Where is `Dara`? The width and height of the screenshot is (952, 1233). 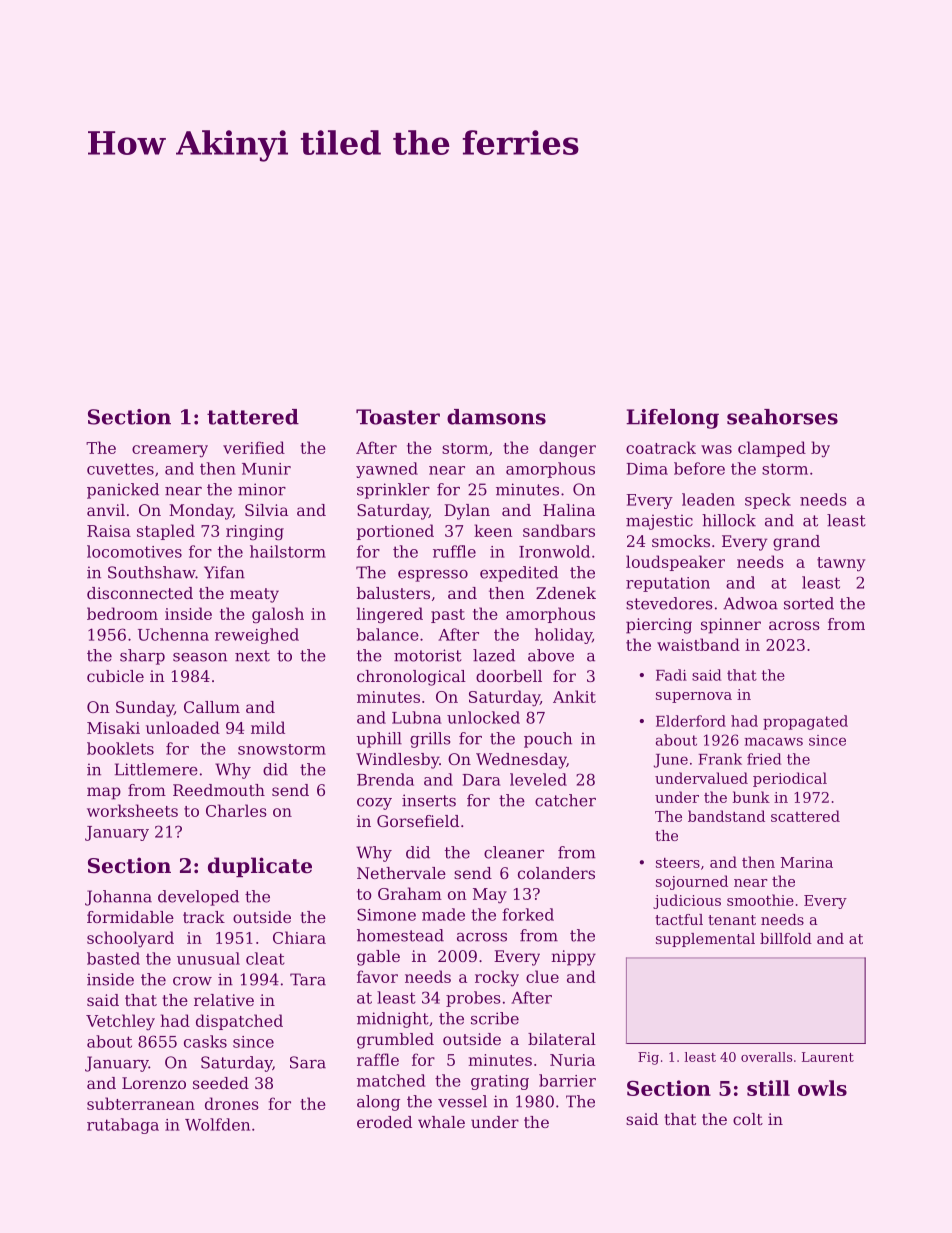 Dara is located at coordinates (481, 780).
